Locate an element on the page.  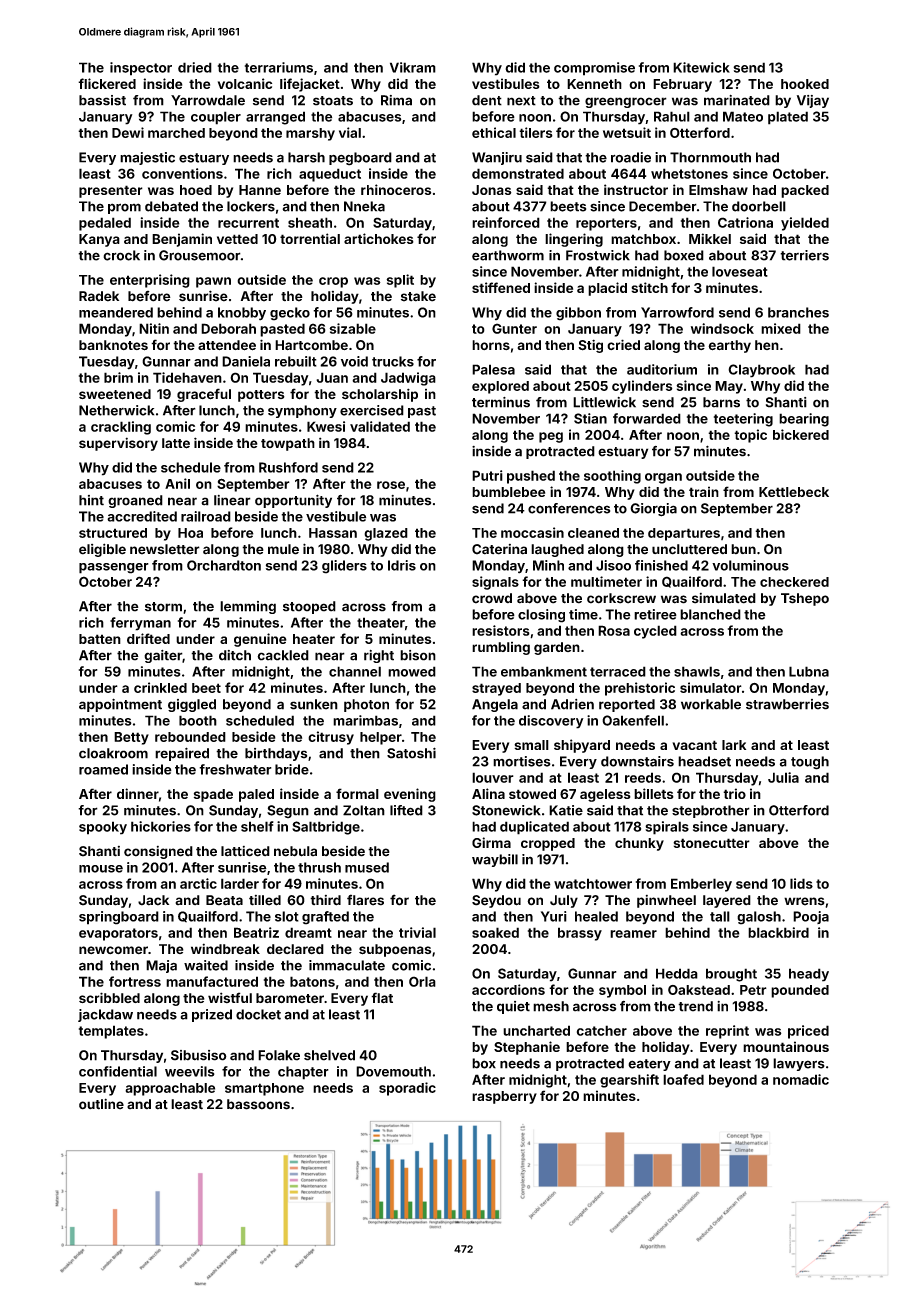
train is located at coordinates (704, 491).
